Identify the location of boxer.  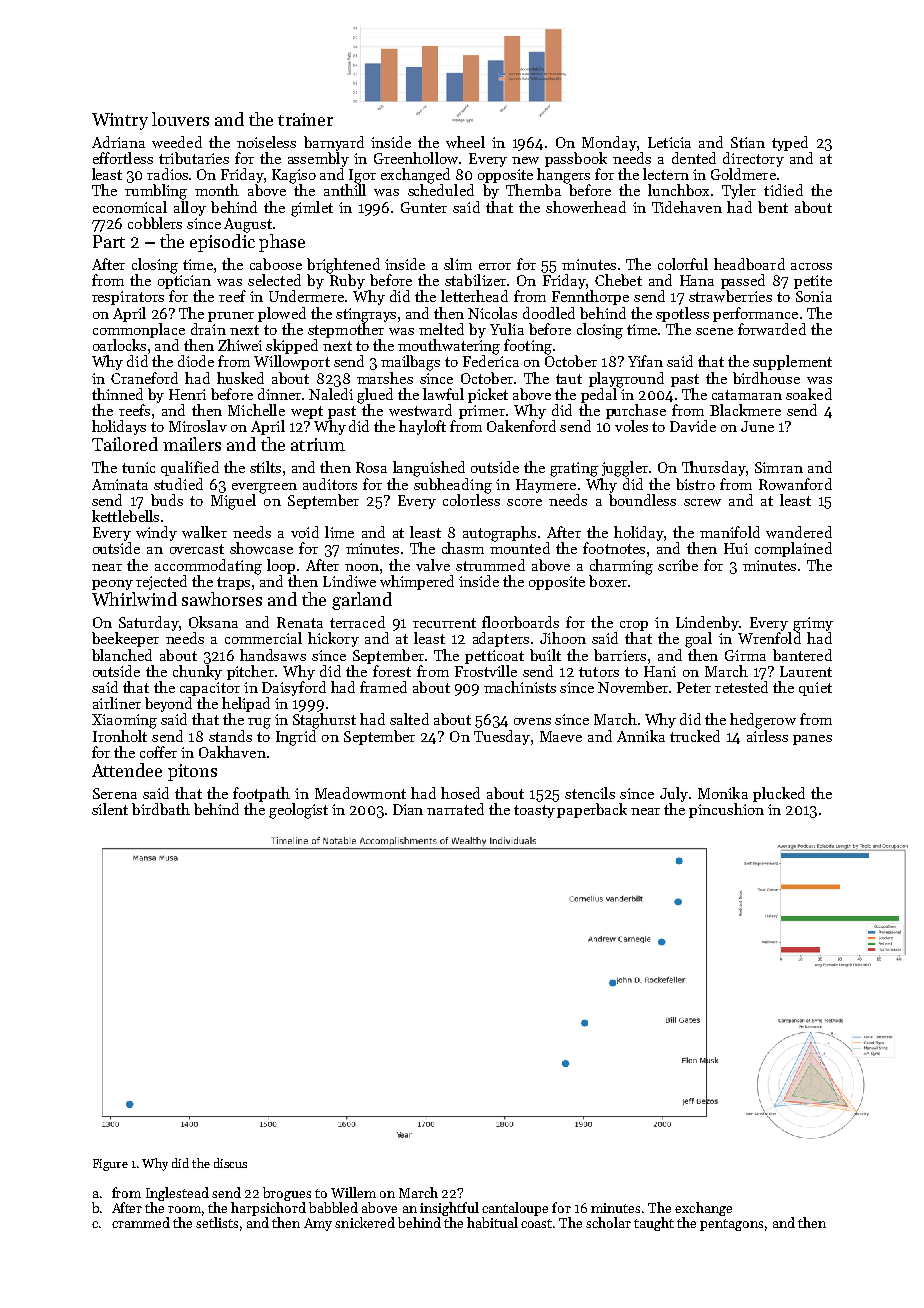
(608, 581).
